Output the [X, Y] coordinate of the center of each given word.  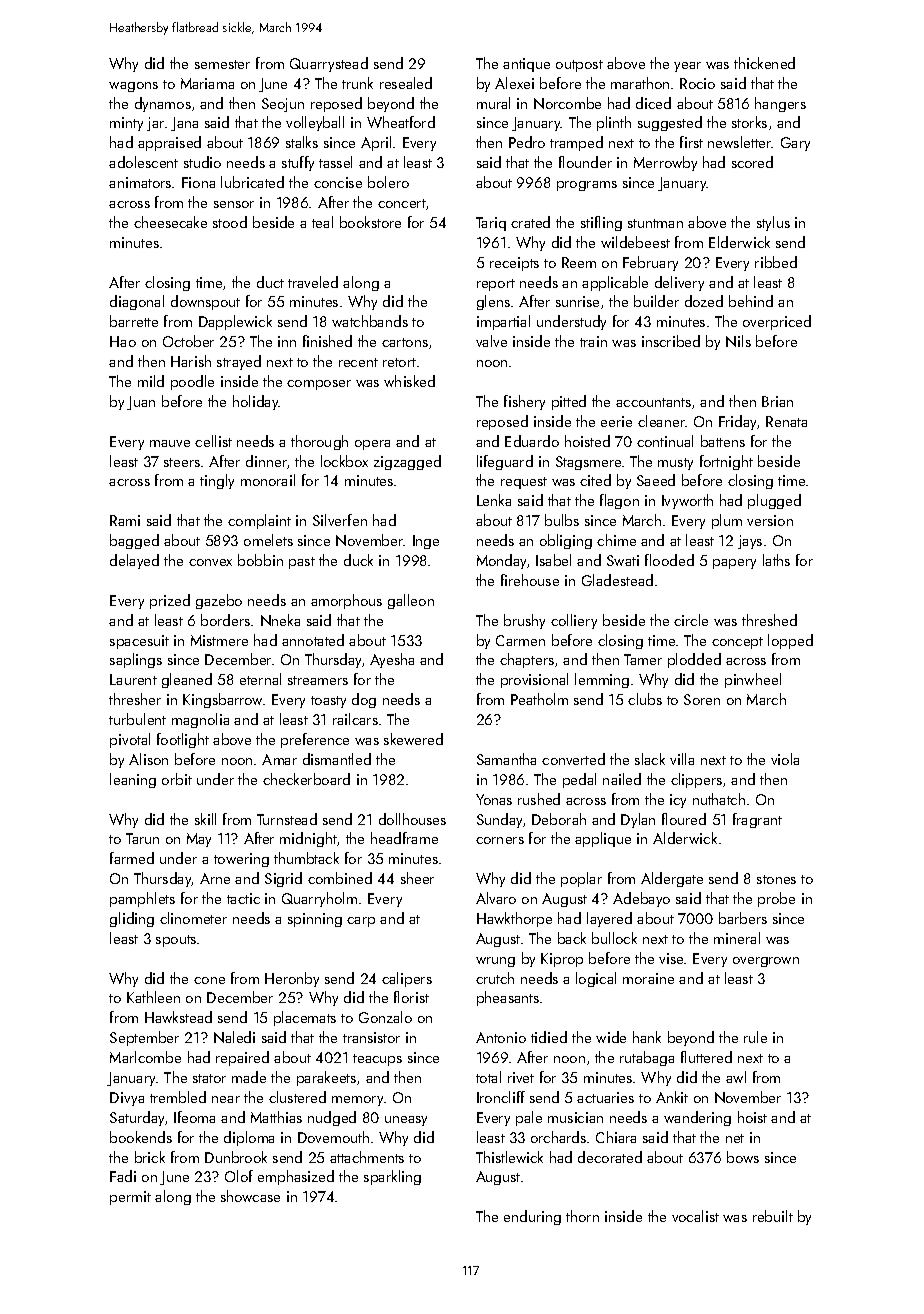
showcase [250, 1196]
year [687, 67]
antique [526, 65]
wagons [133, 87]
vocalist [695, 1216]
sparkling [392, 1177]
